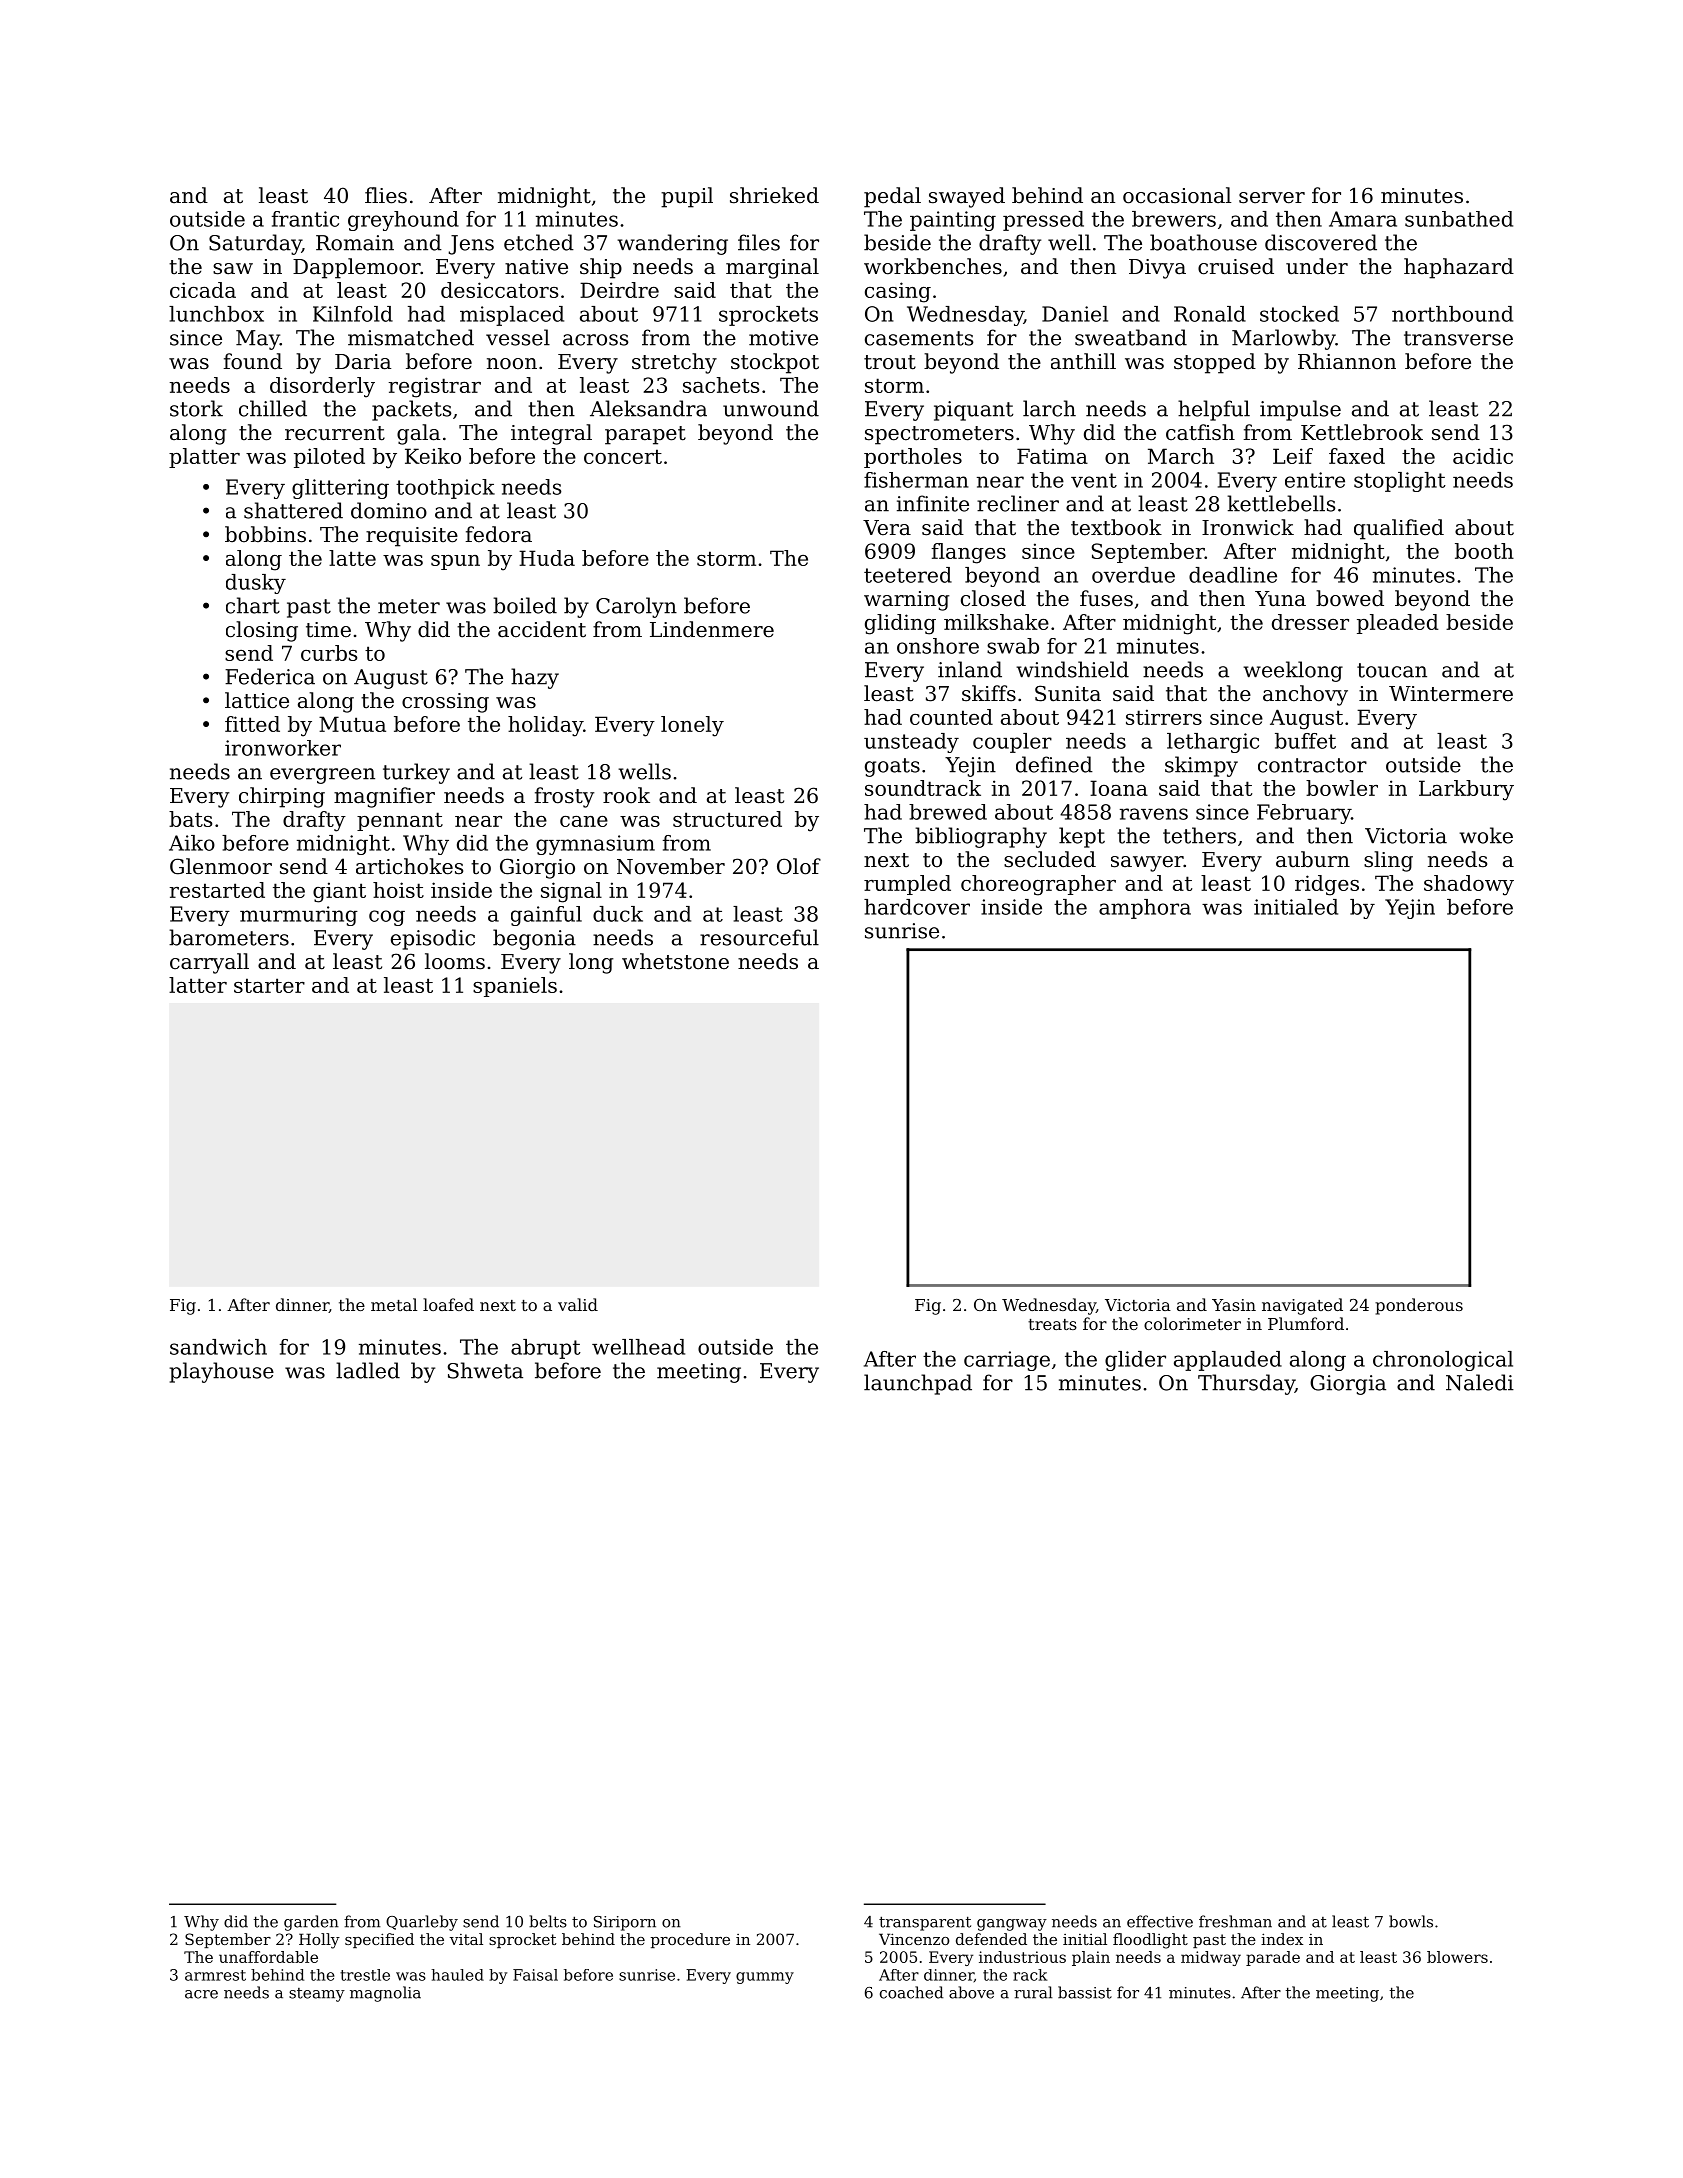 Image resolution: width=1683 pixels, height=2178 pixels. What do you see at coordinates (539, 242) in the screenshot?
I see `etched` at bounding box center [539, 242].
